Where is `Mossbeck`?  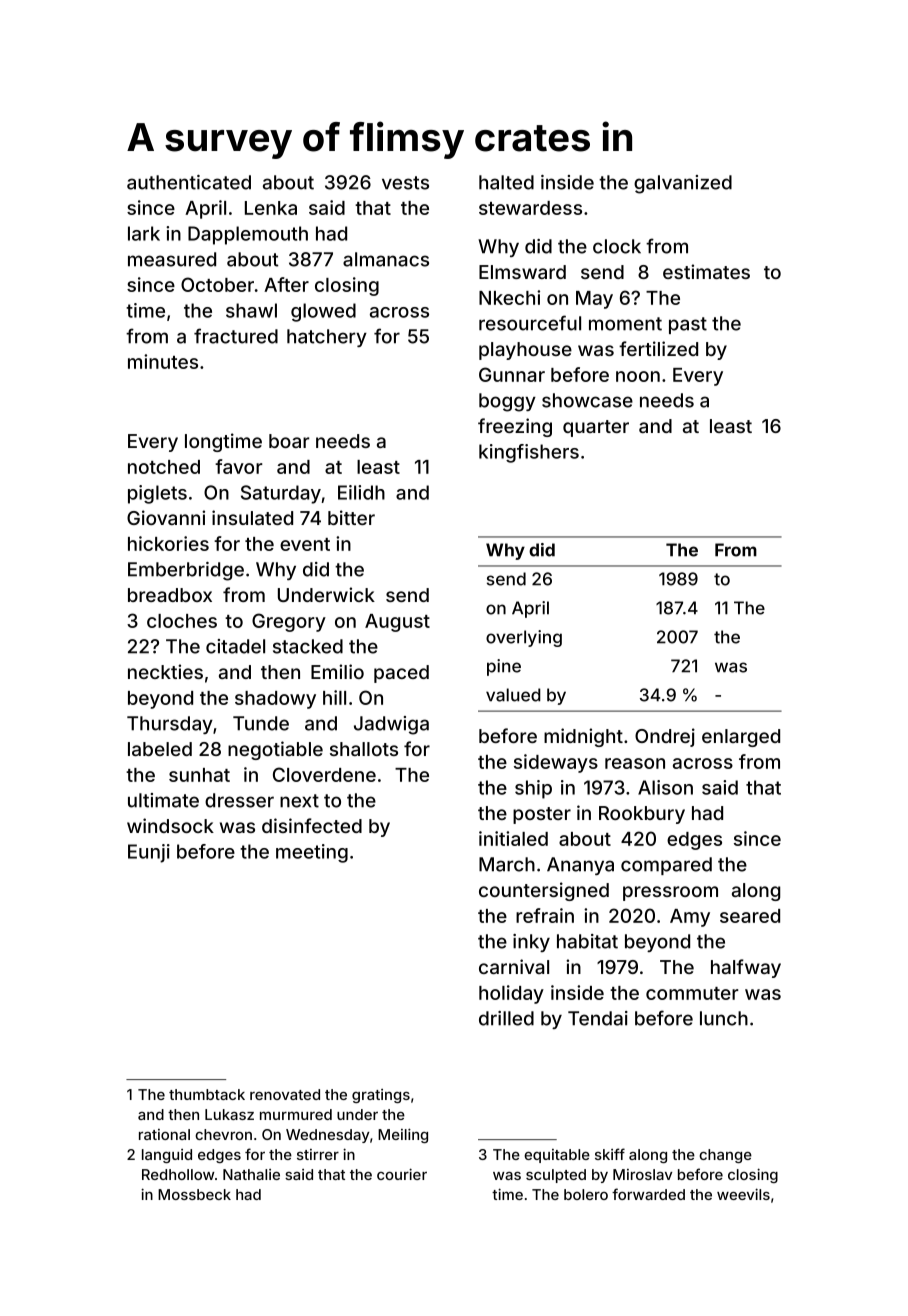 Mossbeck is located at coordinates (194, 1194).
